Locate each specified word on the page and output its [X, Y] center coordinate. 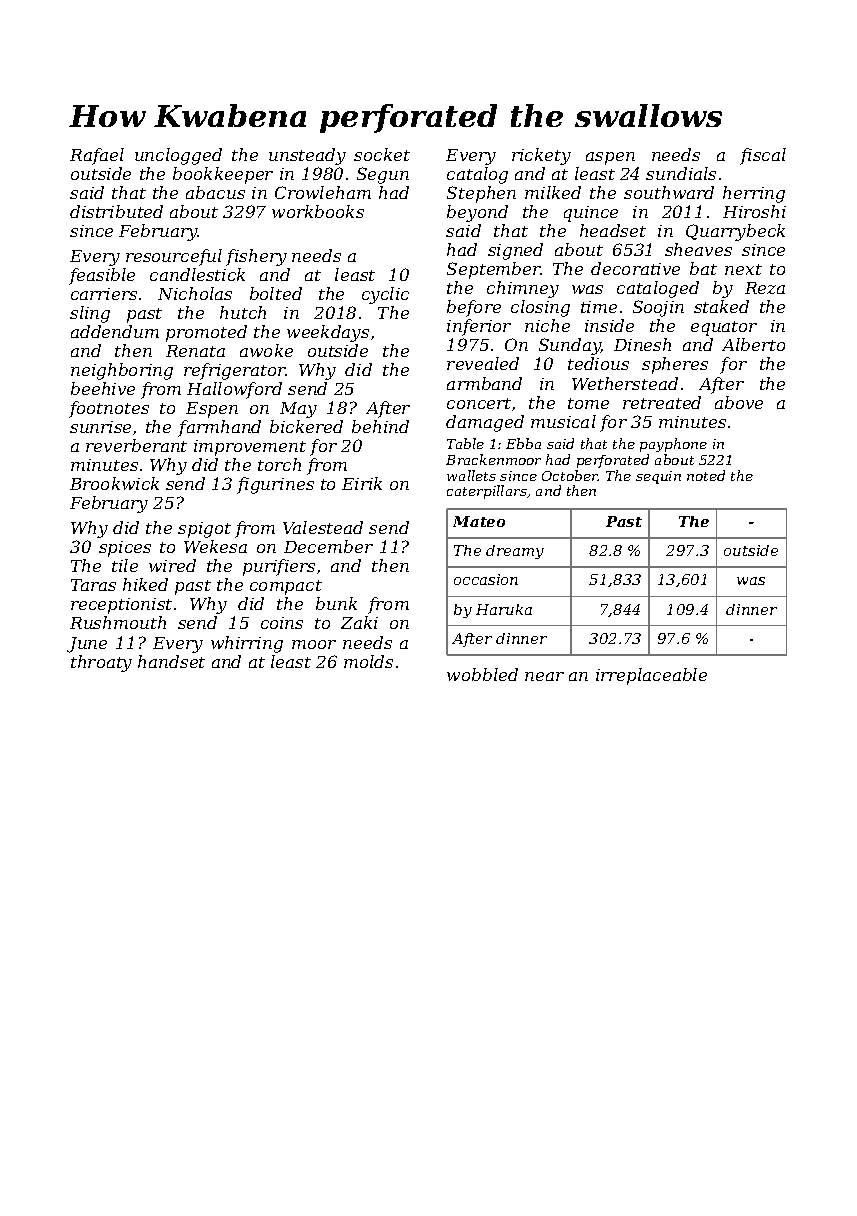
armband [484, 383]
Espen [212, 410]
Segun [383, 175]
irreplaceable [651, 676]
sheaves [698, 249]
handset [171, 661]
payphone [673, 445]
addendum [115, 331]
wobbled [482, 674]
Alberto [753, 344]
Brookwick [114, 483]
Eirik [362, 483]
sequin [658, 477]
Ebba [523, 443]
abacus [215, 192]
